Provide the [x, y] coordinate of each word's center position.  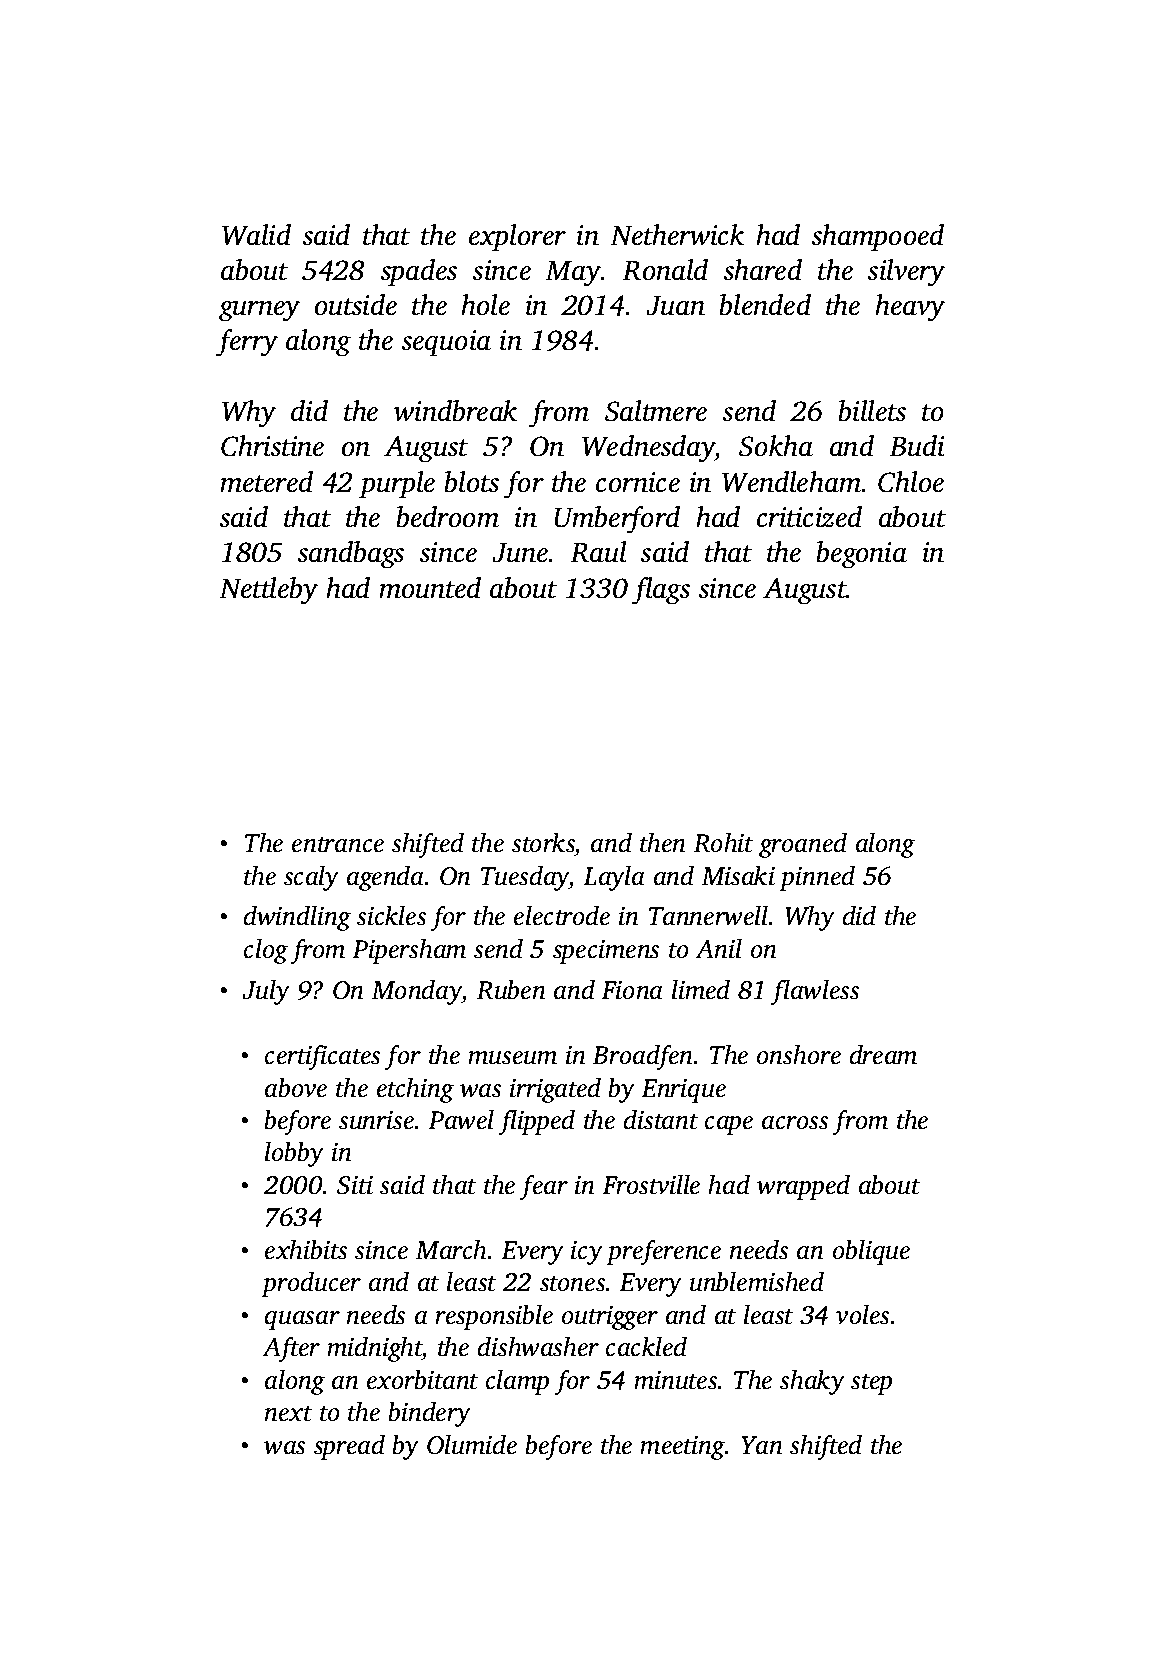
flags [661, 591]
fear [543, 1187]
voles [862, 1314]
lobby [294, 1154]
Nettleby [268, 591]
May [573, 274]
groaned [803, 845]
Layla [614, 878]
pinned [817, 878]
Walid [256, 235]
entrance [338, 845]
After [291, 1349]
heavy [910, 308]
